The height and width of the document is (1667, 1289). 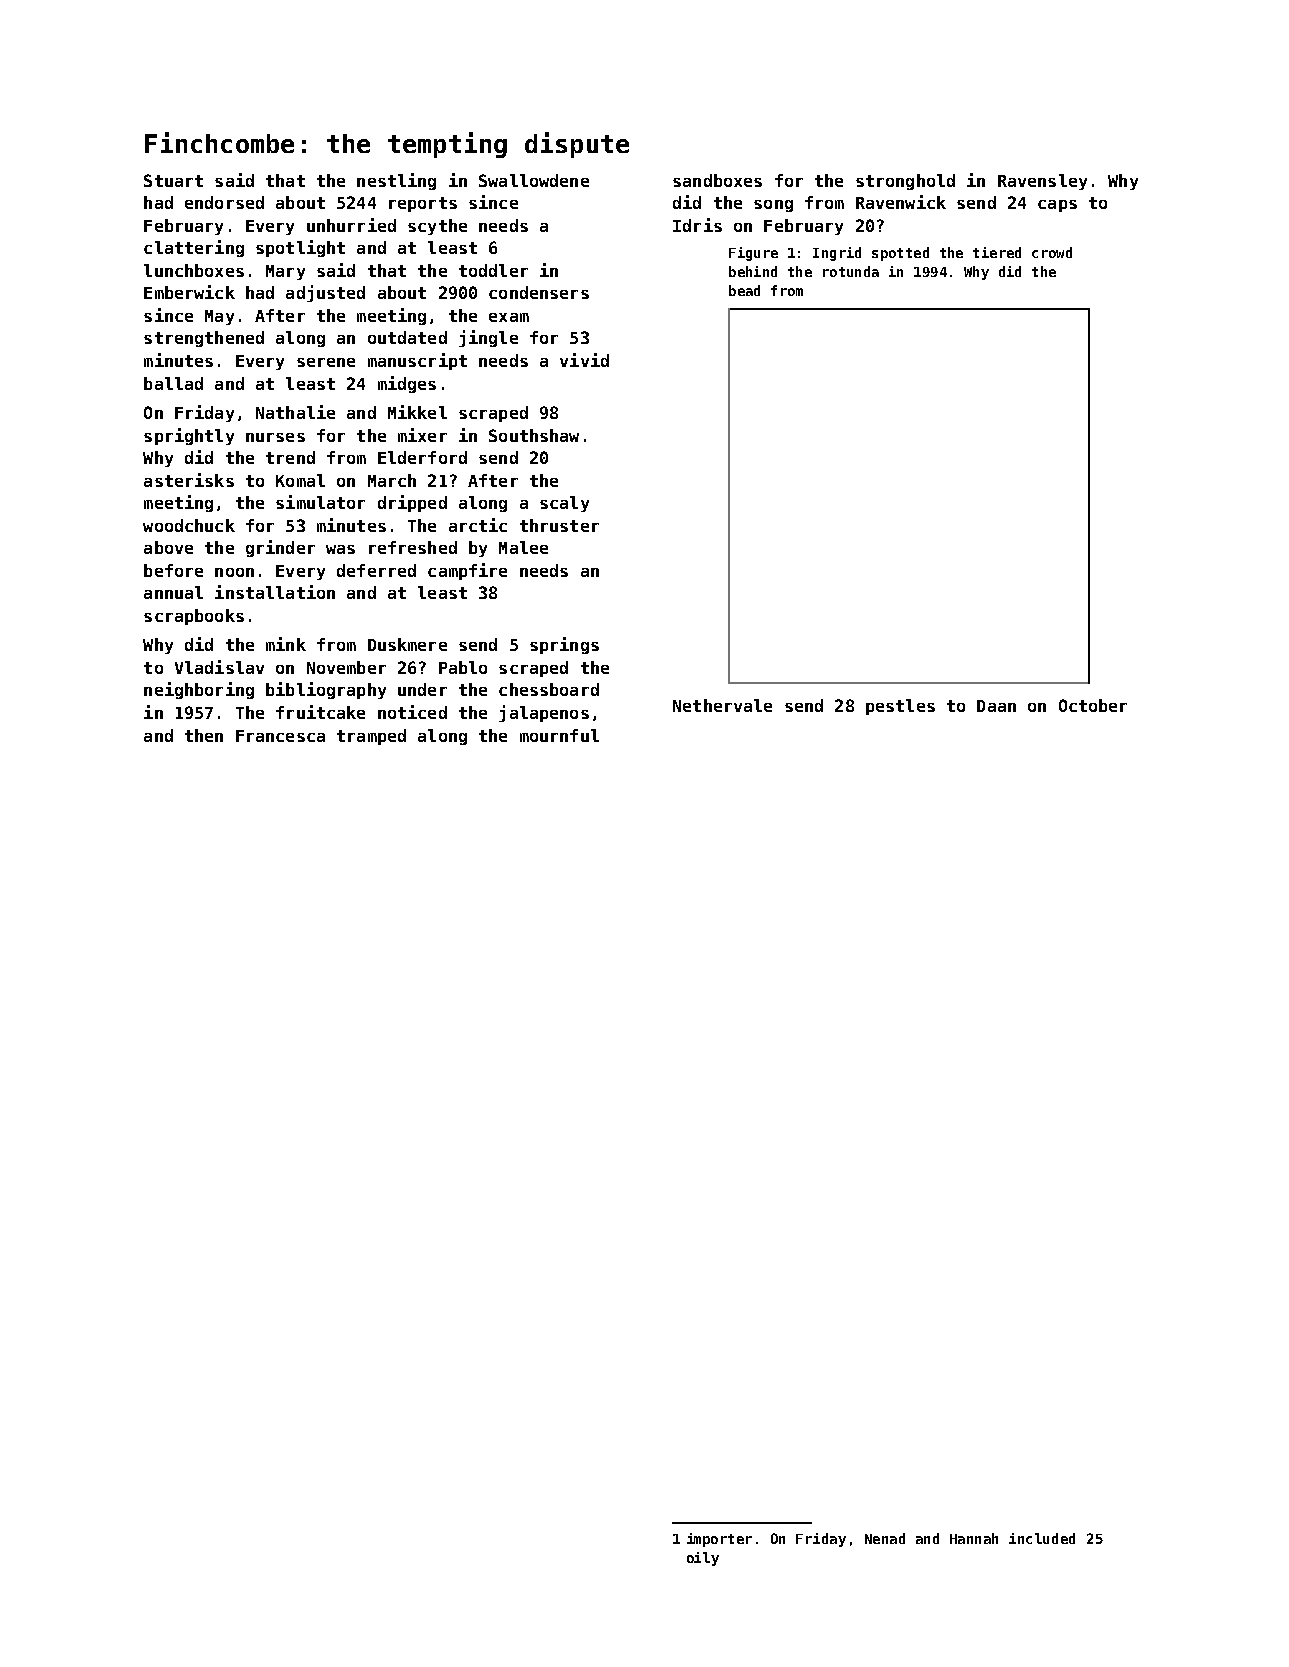 I want to click on toddler, so click(x=493, y=270).
